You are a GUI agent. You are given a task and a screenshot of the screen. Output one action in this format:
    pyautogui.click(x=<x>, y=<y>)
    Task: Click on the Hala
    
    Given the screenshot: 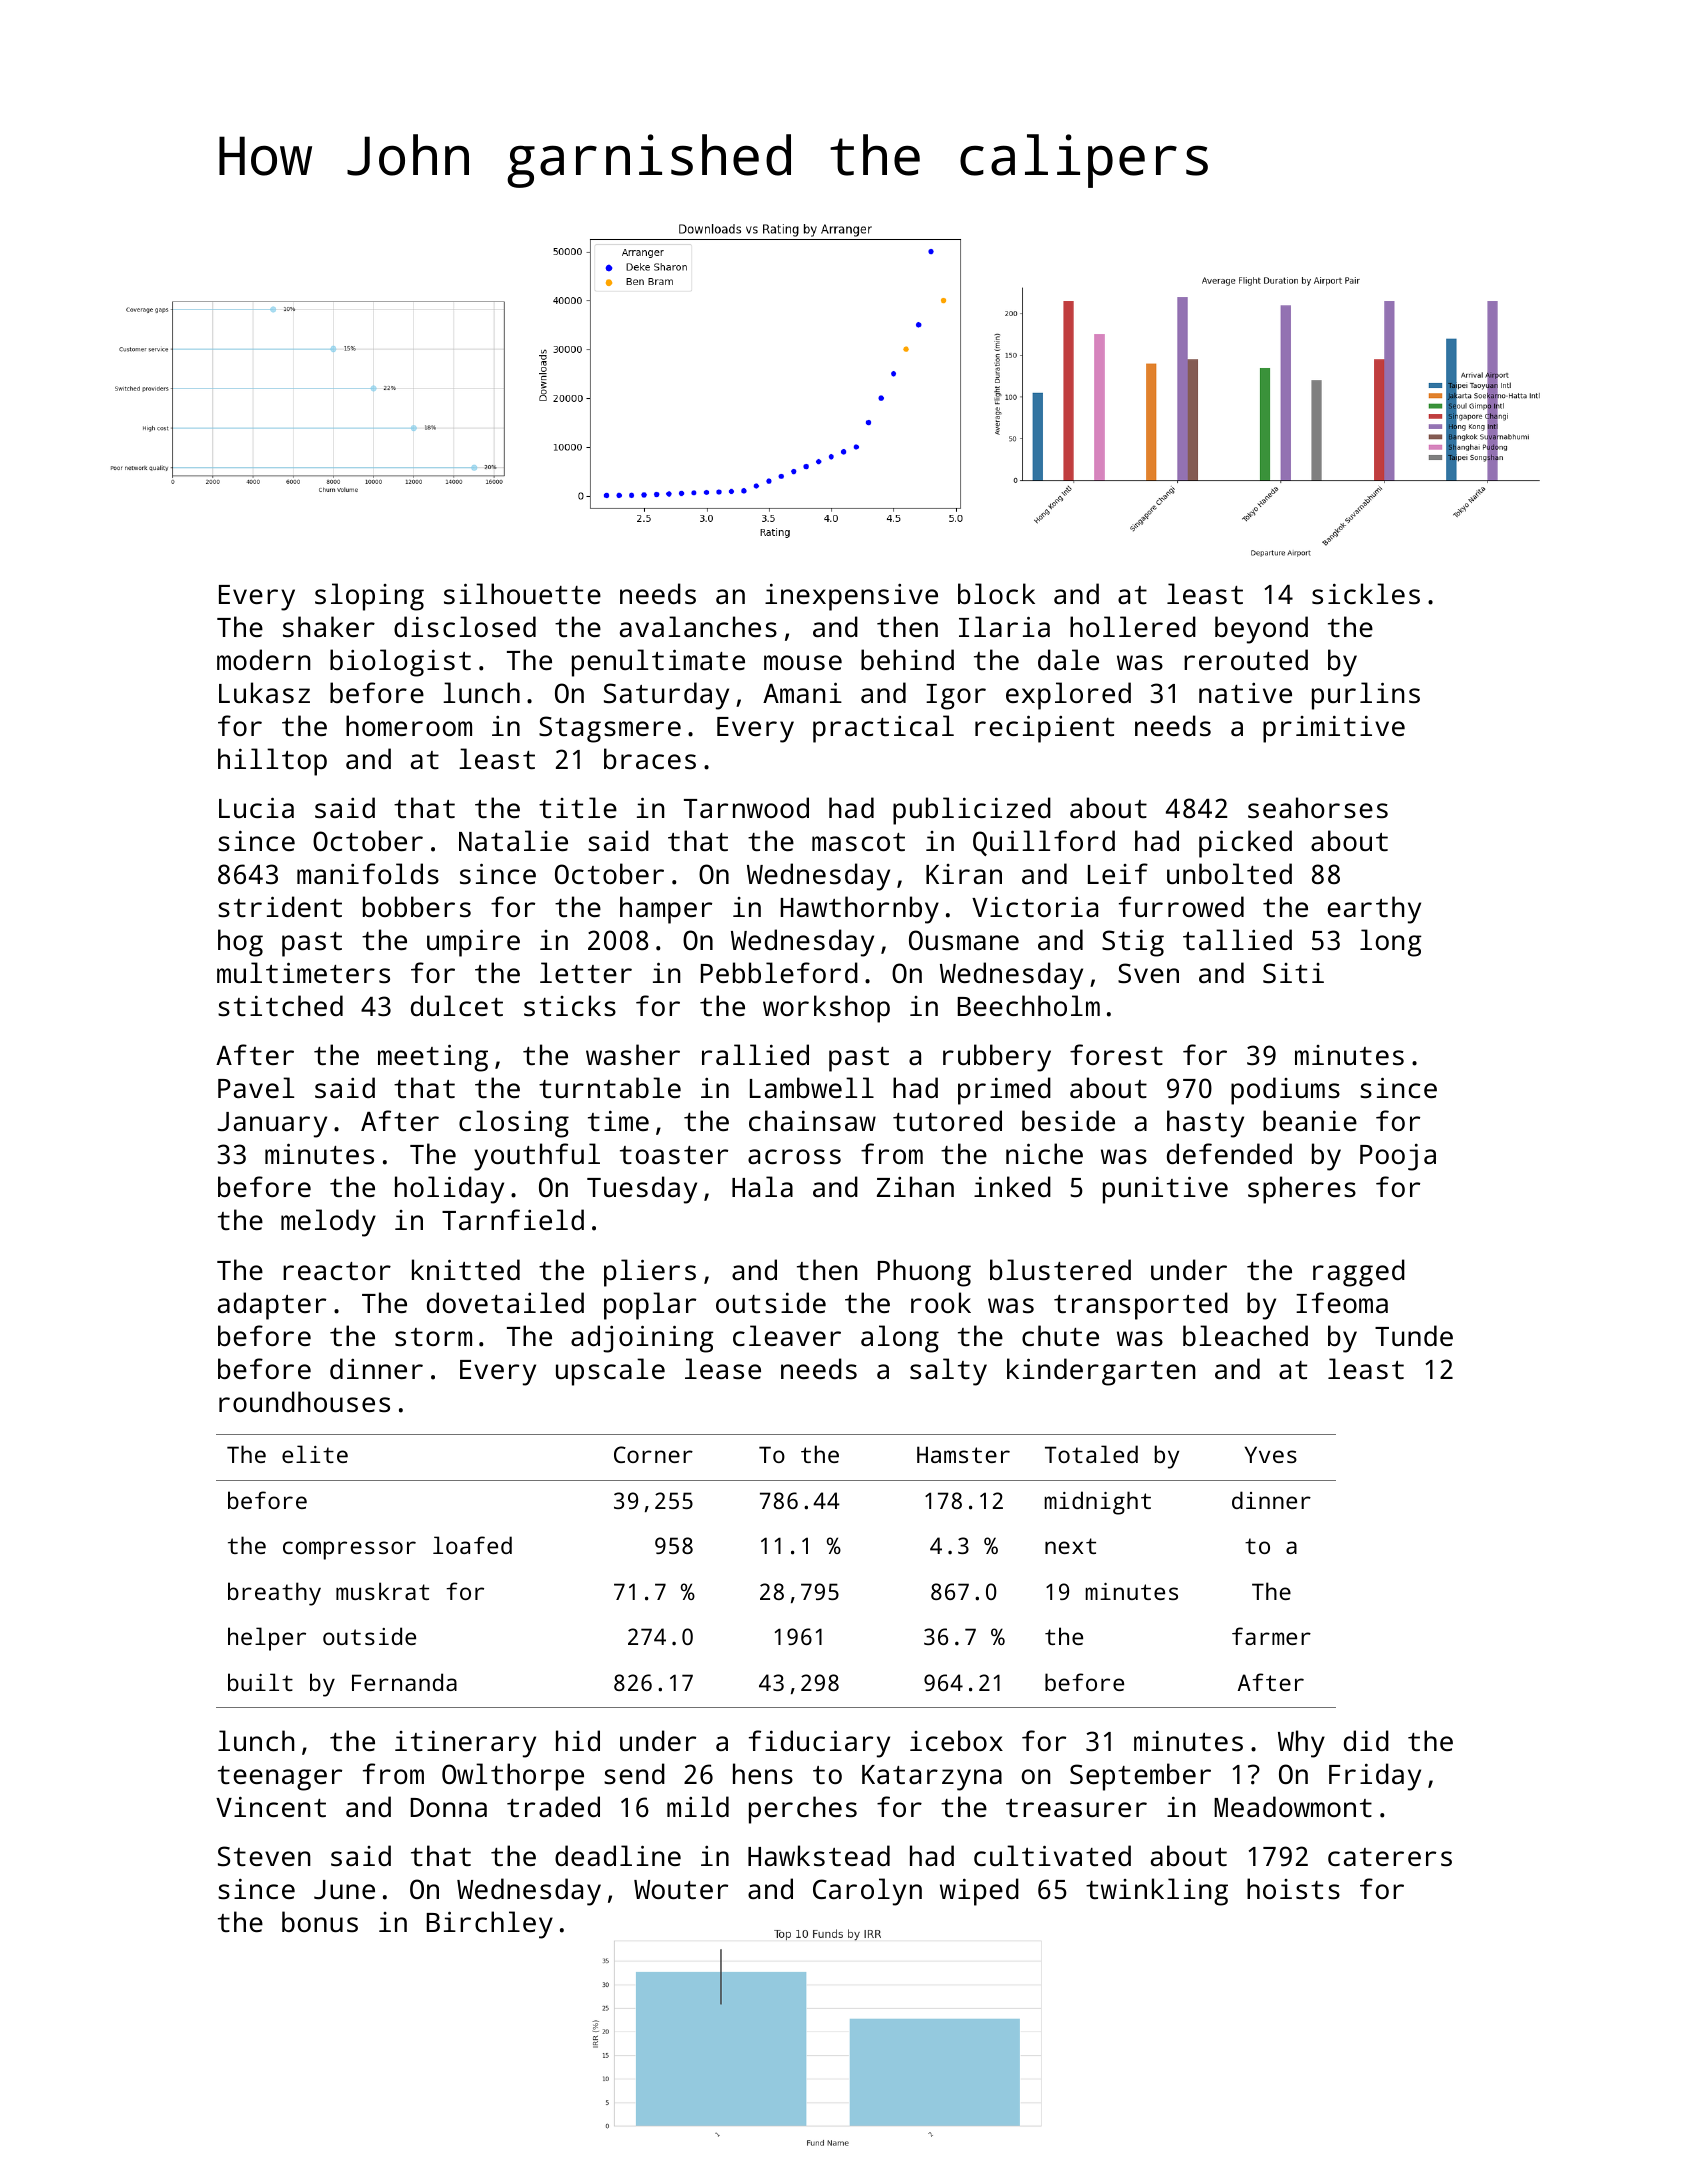 What is the action you would take?
    pyautogui.click(x=762, y=1186)
